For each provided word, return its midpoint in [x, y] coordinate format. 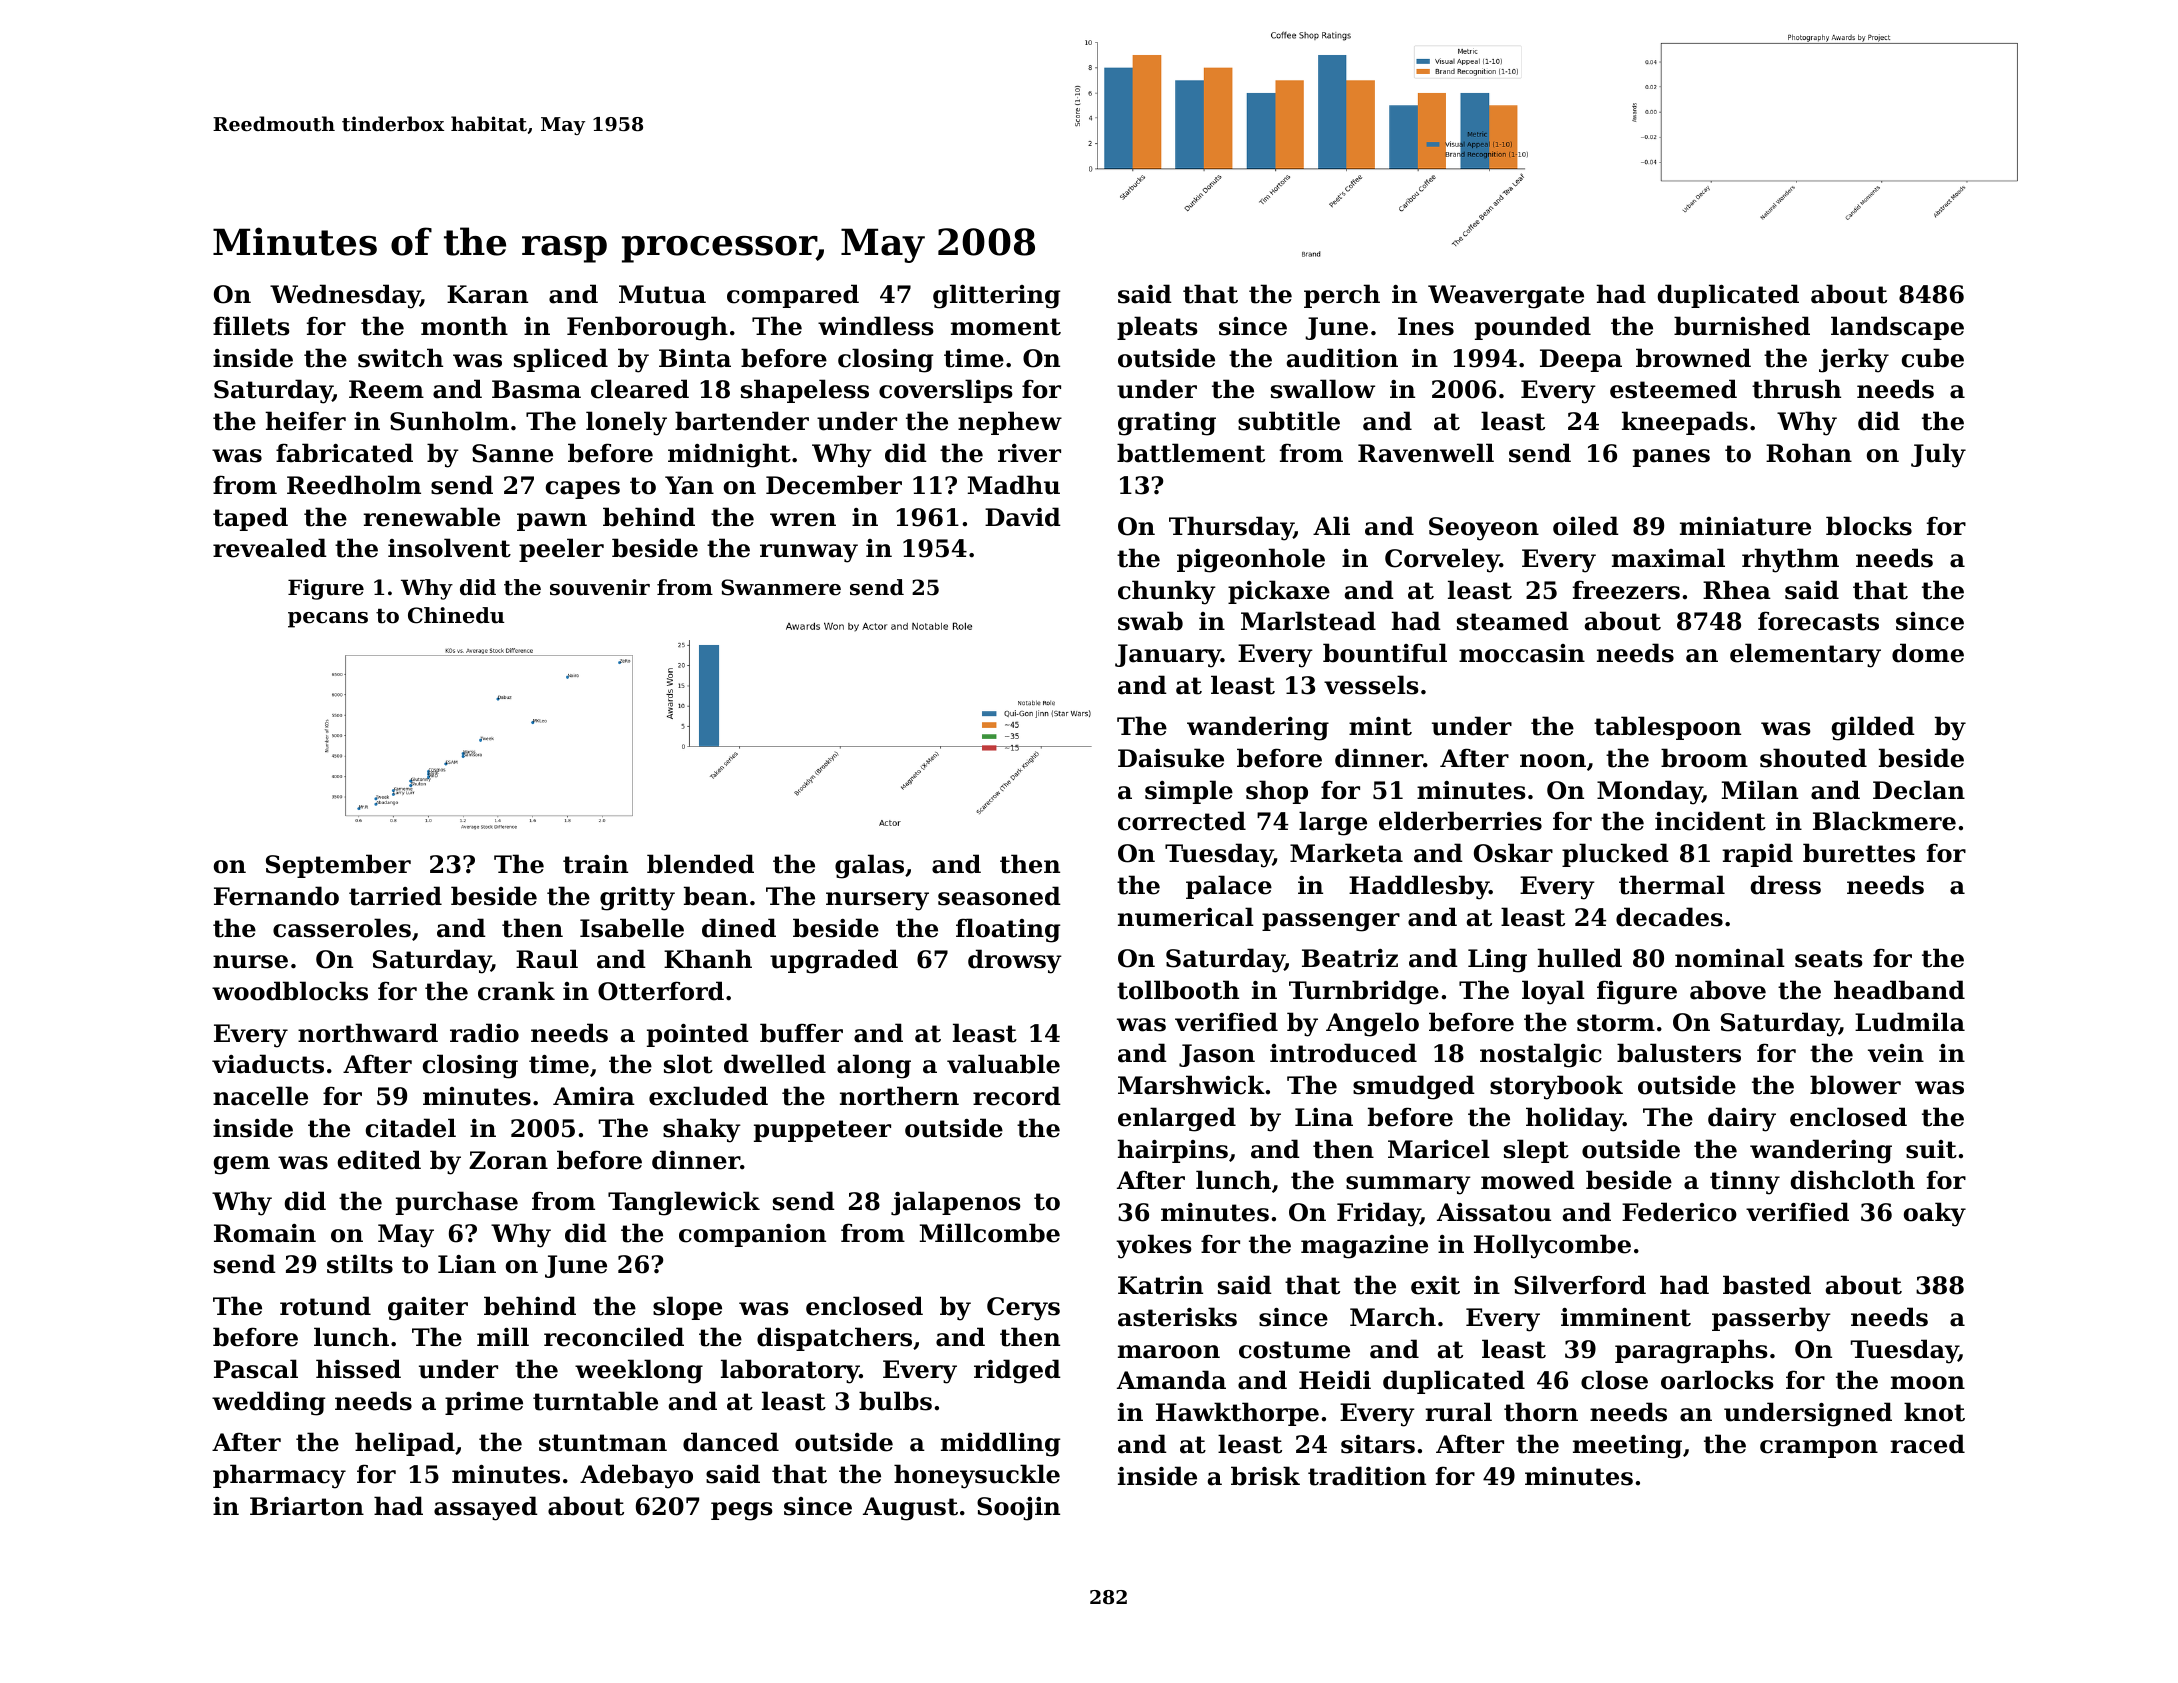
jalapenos [956, 1203]
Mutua [662, 294]
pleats [1157, 328]
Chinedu [456, 615]
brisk [1265, 1476]
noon [1553, 761]
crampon [1819, 1449]
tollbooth [1178, 990]
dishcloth [1853, 1180]
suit [1931, 1149]
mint [1380, 726]
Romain [265, 1233]
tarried [395, 896]
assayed [486, 1508]
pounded [1533, 328]
